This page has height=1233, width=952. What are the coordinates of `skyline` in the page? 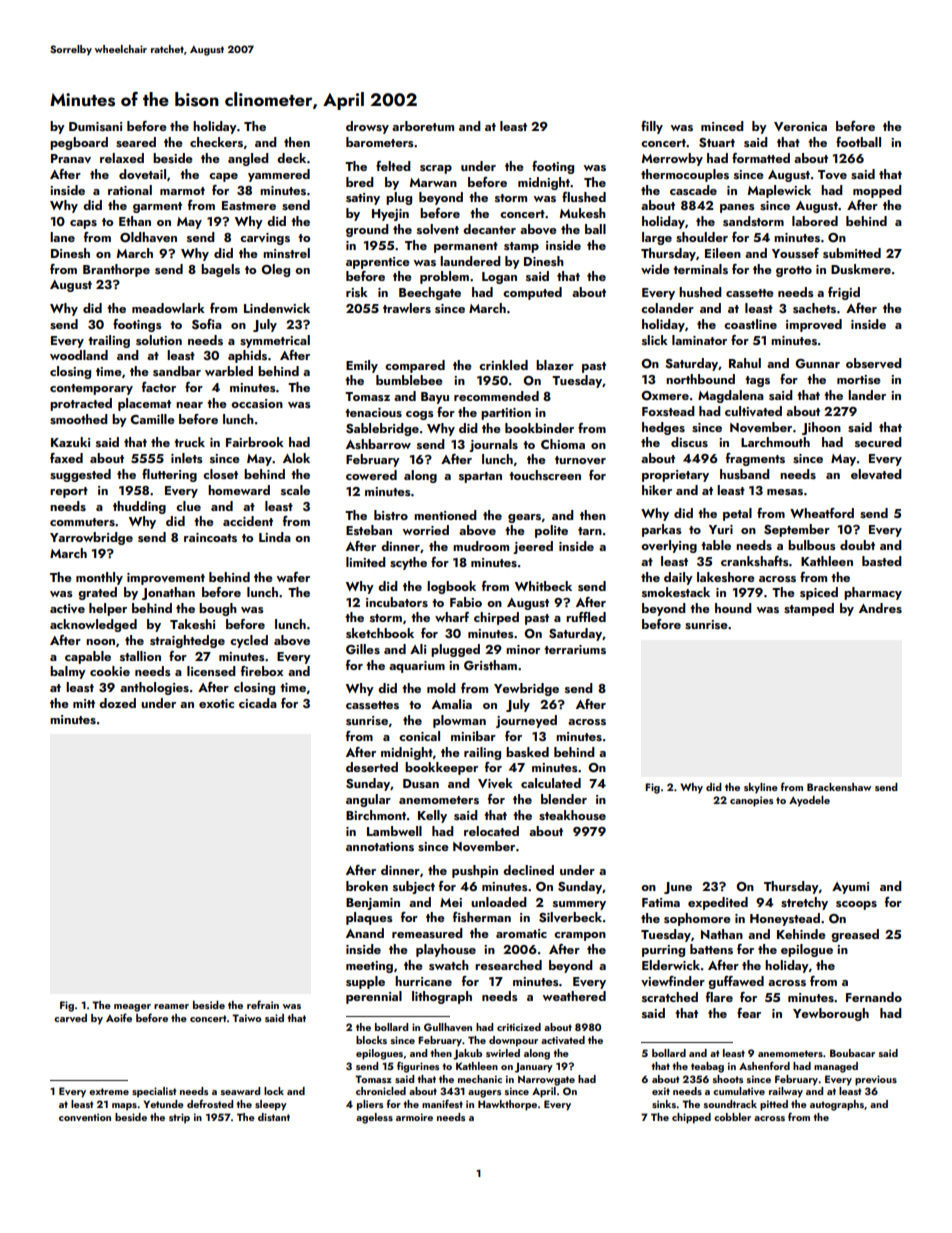 It's located at (761, 788).
